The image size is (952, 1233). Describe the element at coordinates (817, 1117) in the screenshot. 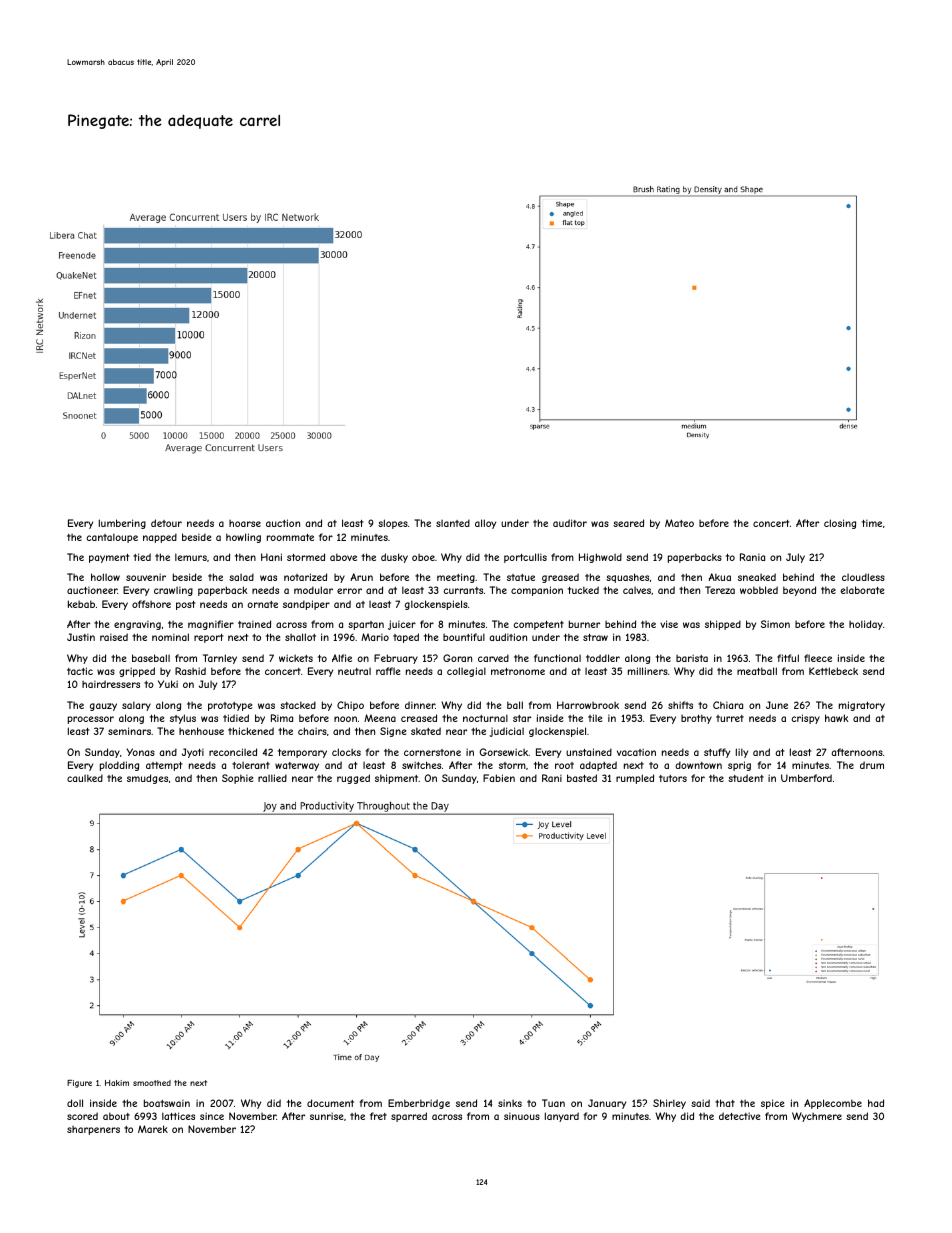

I see `Wychmere` at that location.
